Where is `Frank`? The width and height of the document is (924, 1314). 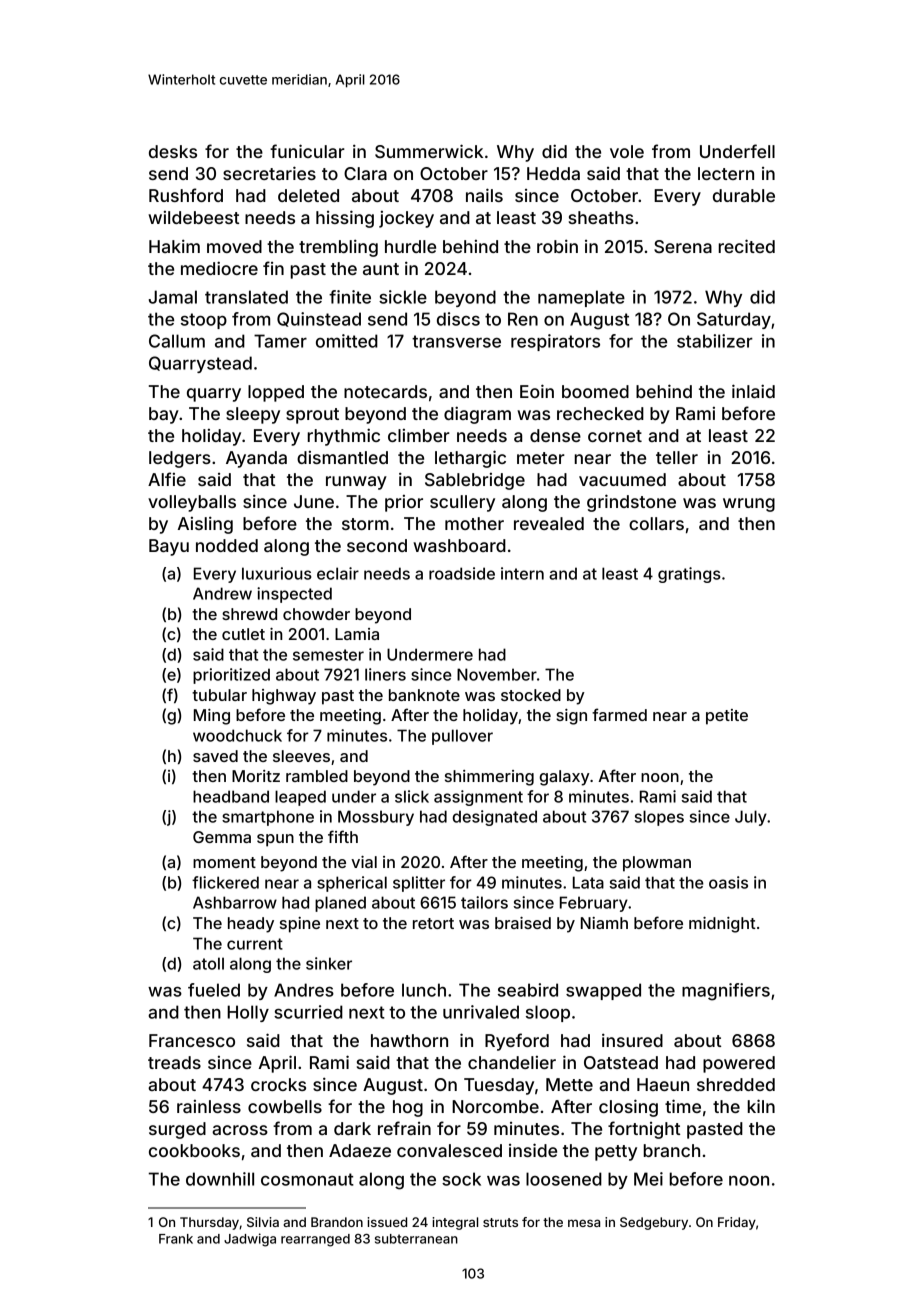
Frank is located at coordinates (176, 1239).
